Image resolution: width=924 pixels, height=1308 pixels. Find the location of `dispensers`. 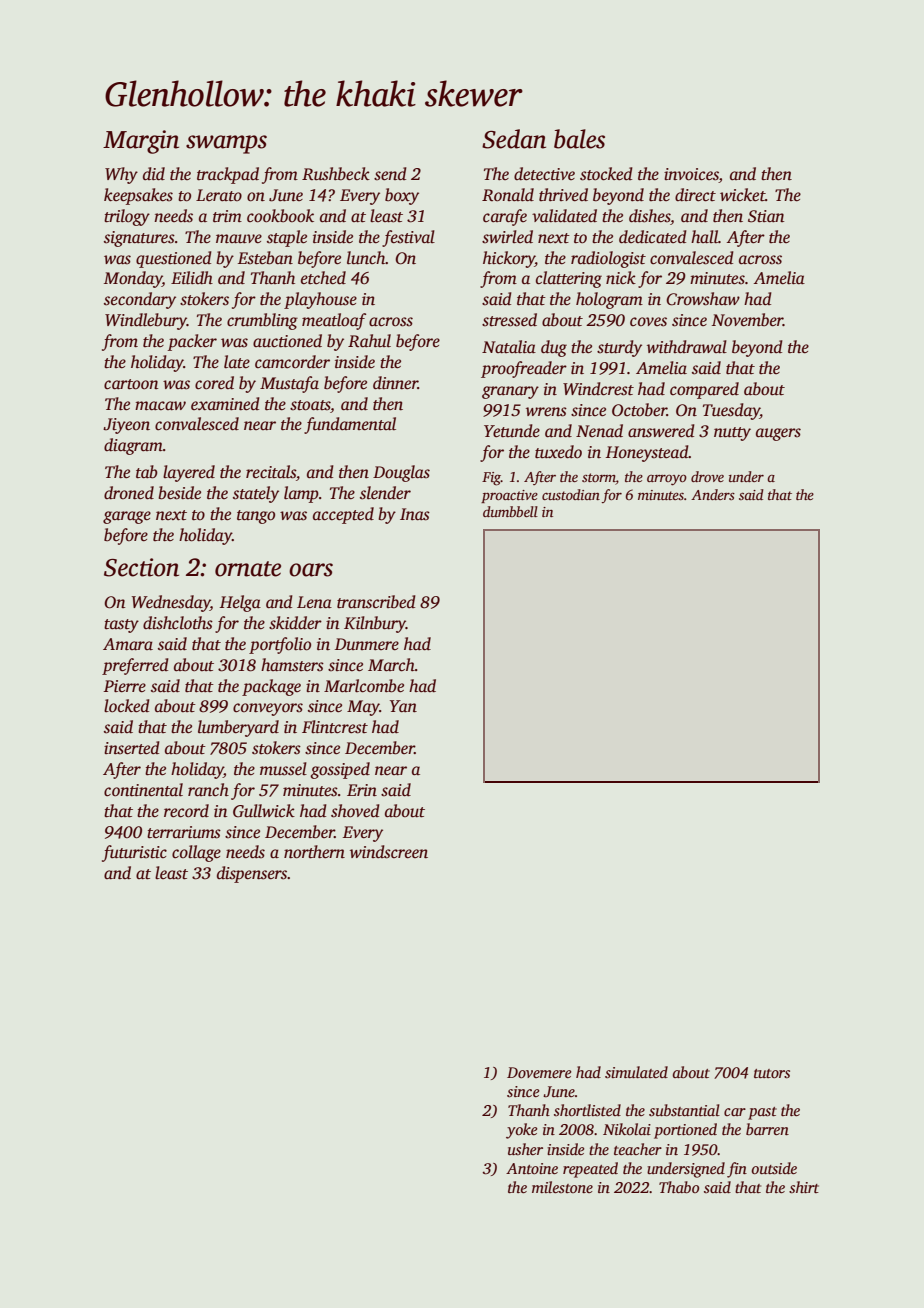

dispensers is located at coordinates (252, 874).
